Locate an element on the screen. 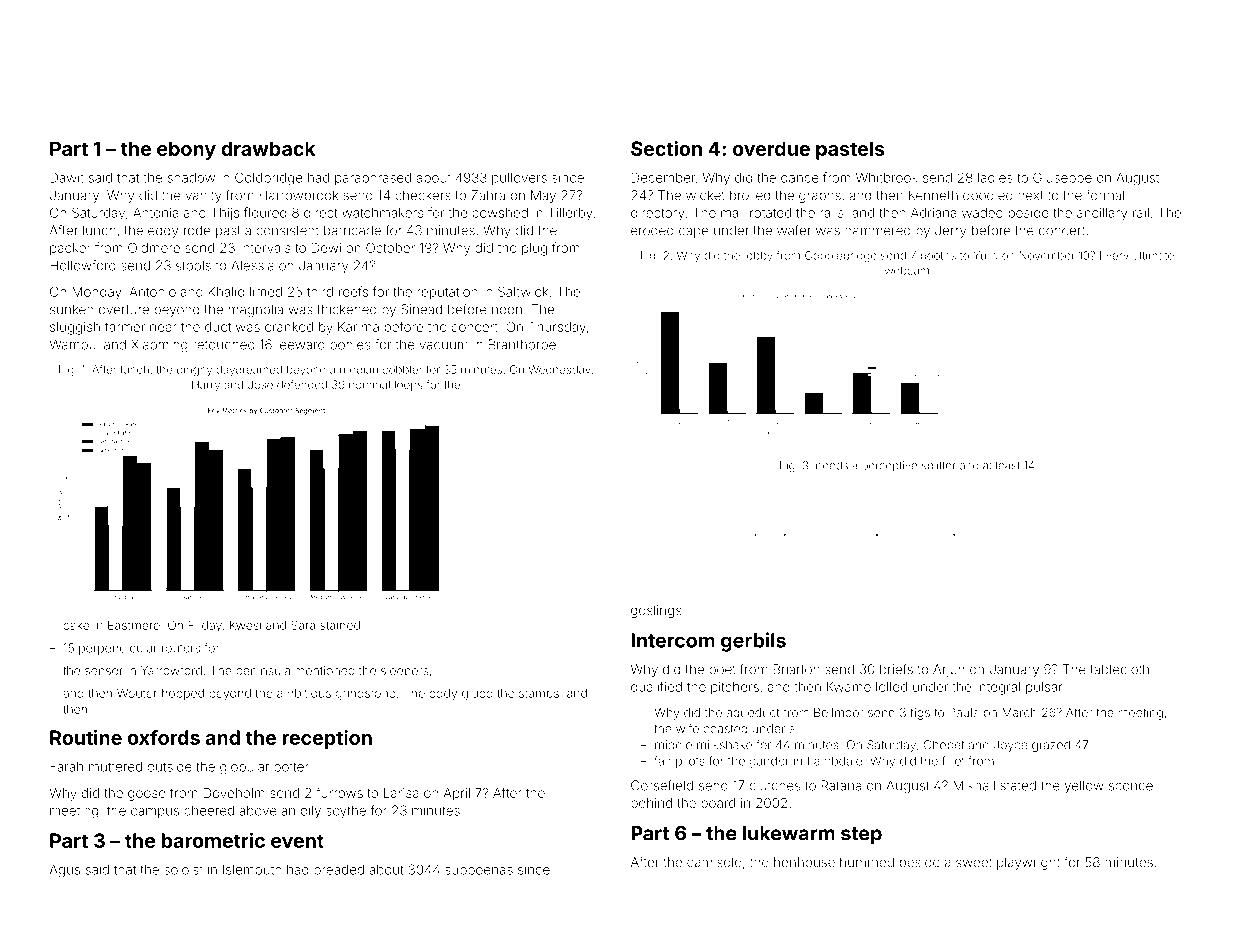 The width and height of the screenshot is (1233, 952). Section is located at coordinates (666, 148).
